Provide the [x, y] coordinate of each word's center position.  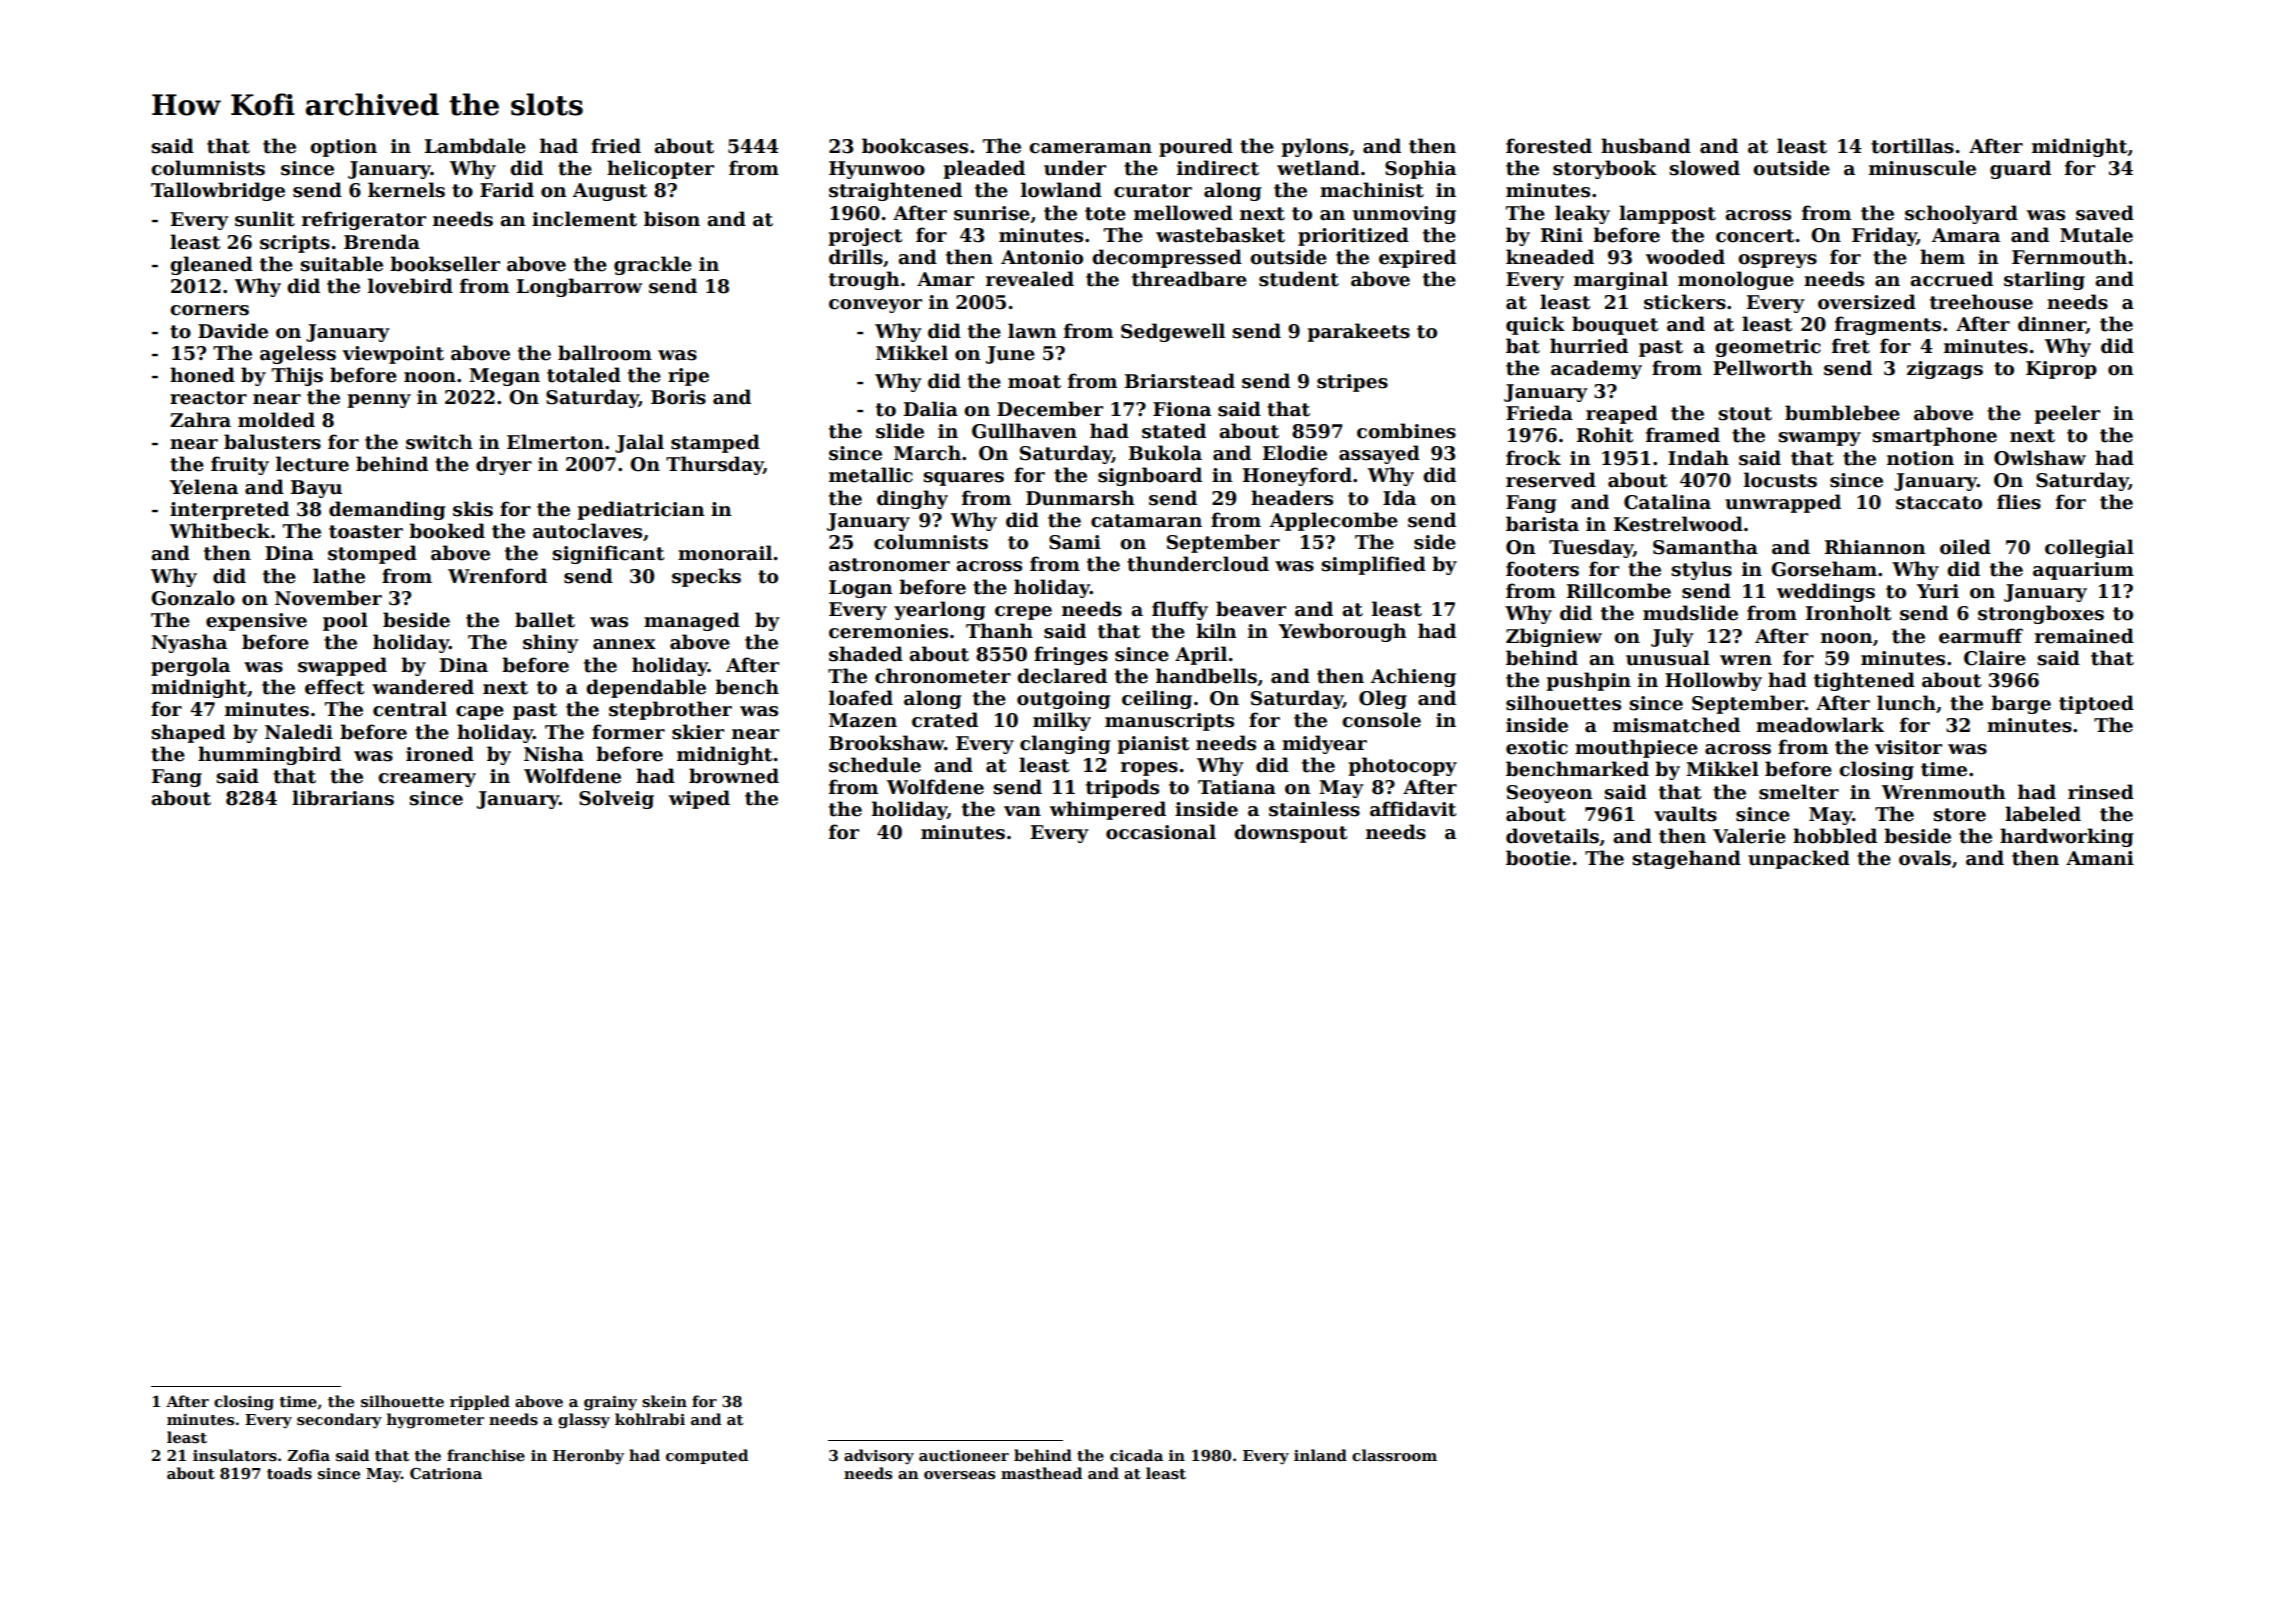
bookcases [915, 146]
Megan [504, 377]
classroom [1394, 1455]
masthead [1041, 1473]
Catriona [446, 1473]
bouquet [1615, 325]
